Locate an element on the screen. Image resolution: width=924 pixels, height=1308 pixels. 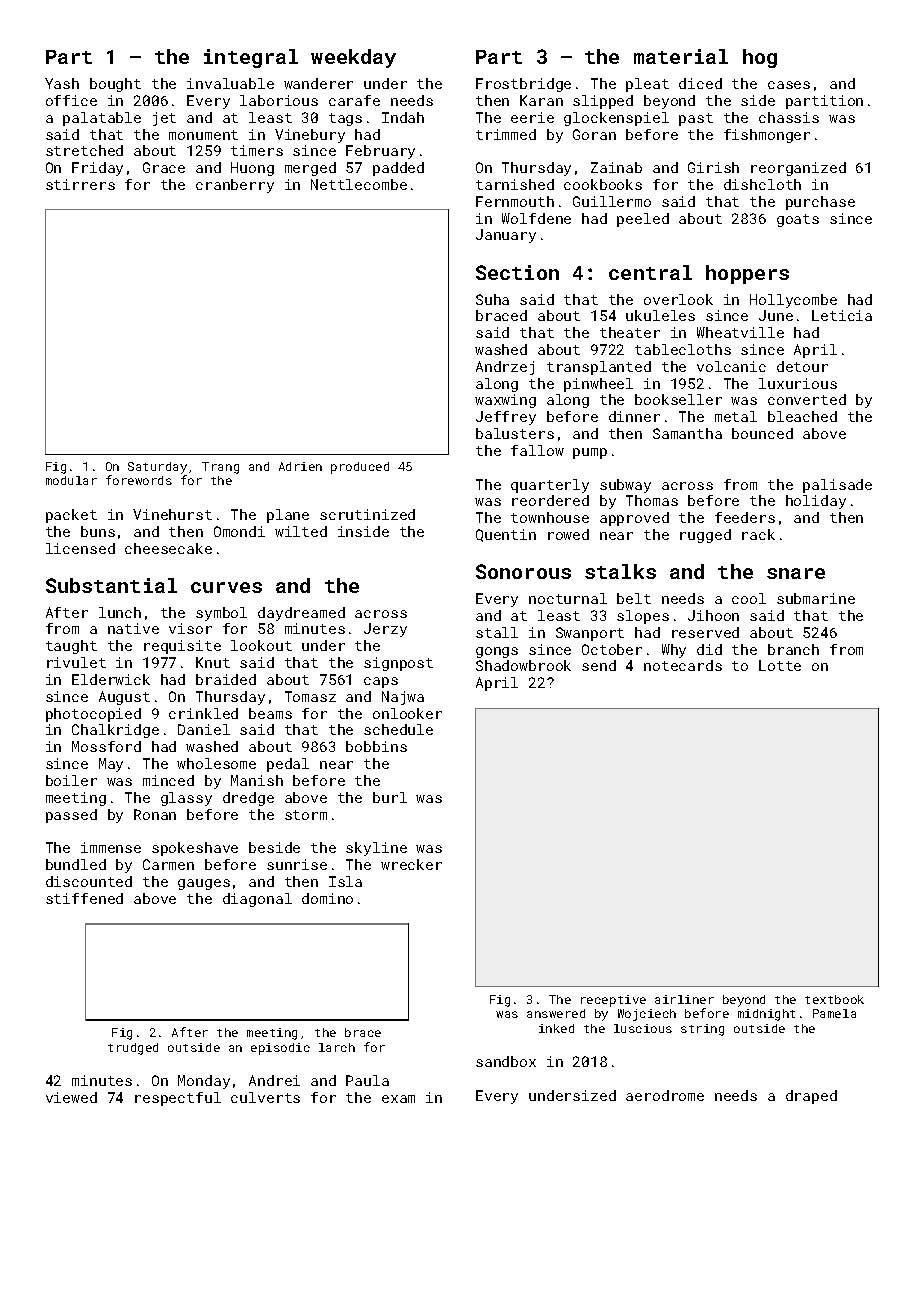
material is located at coordinates (681, 56).
